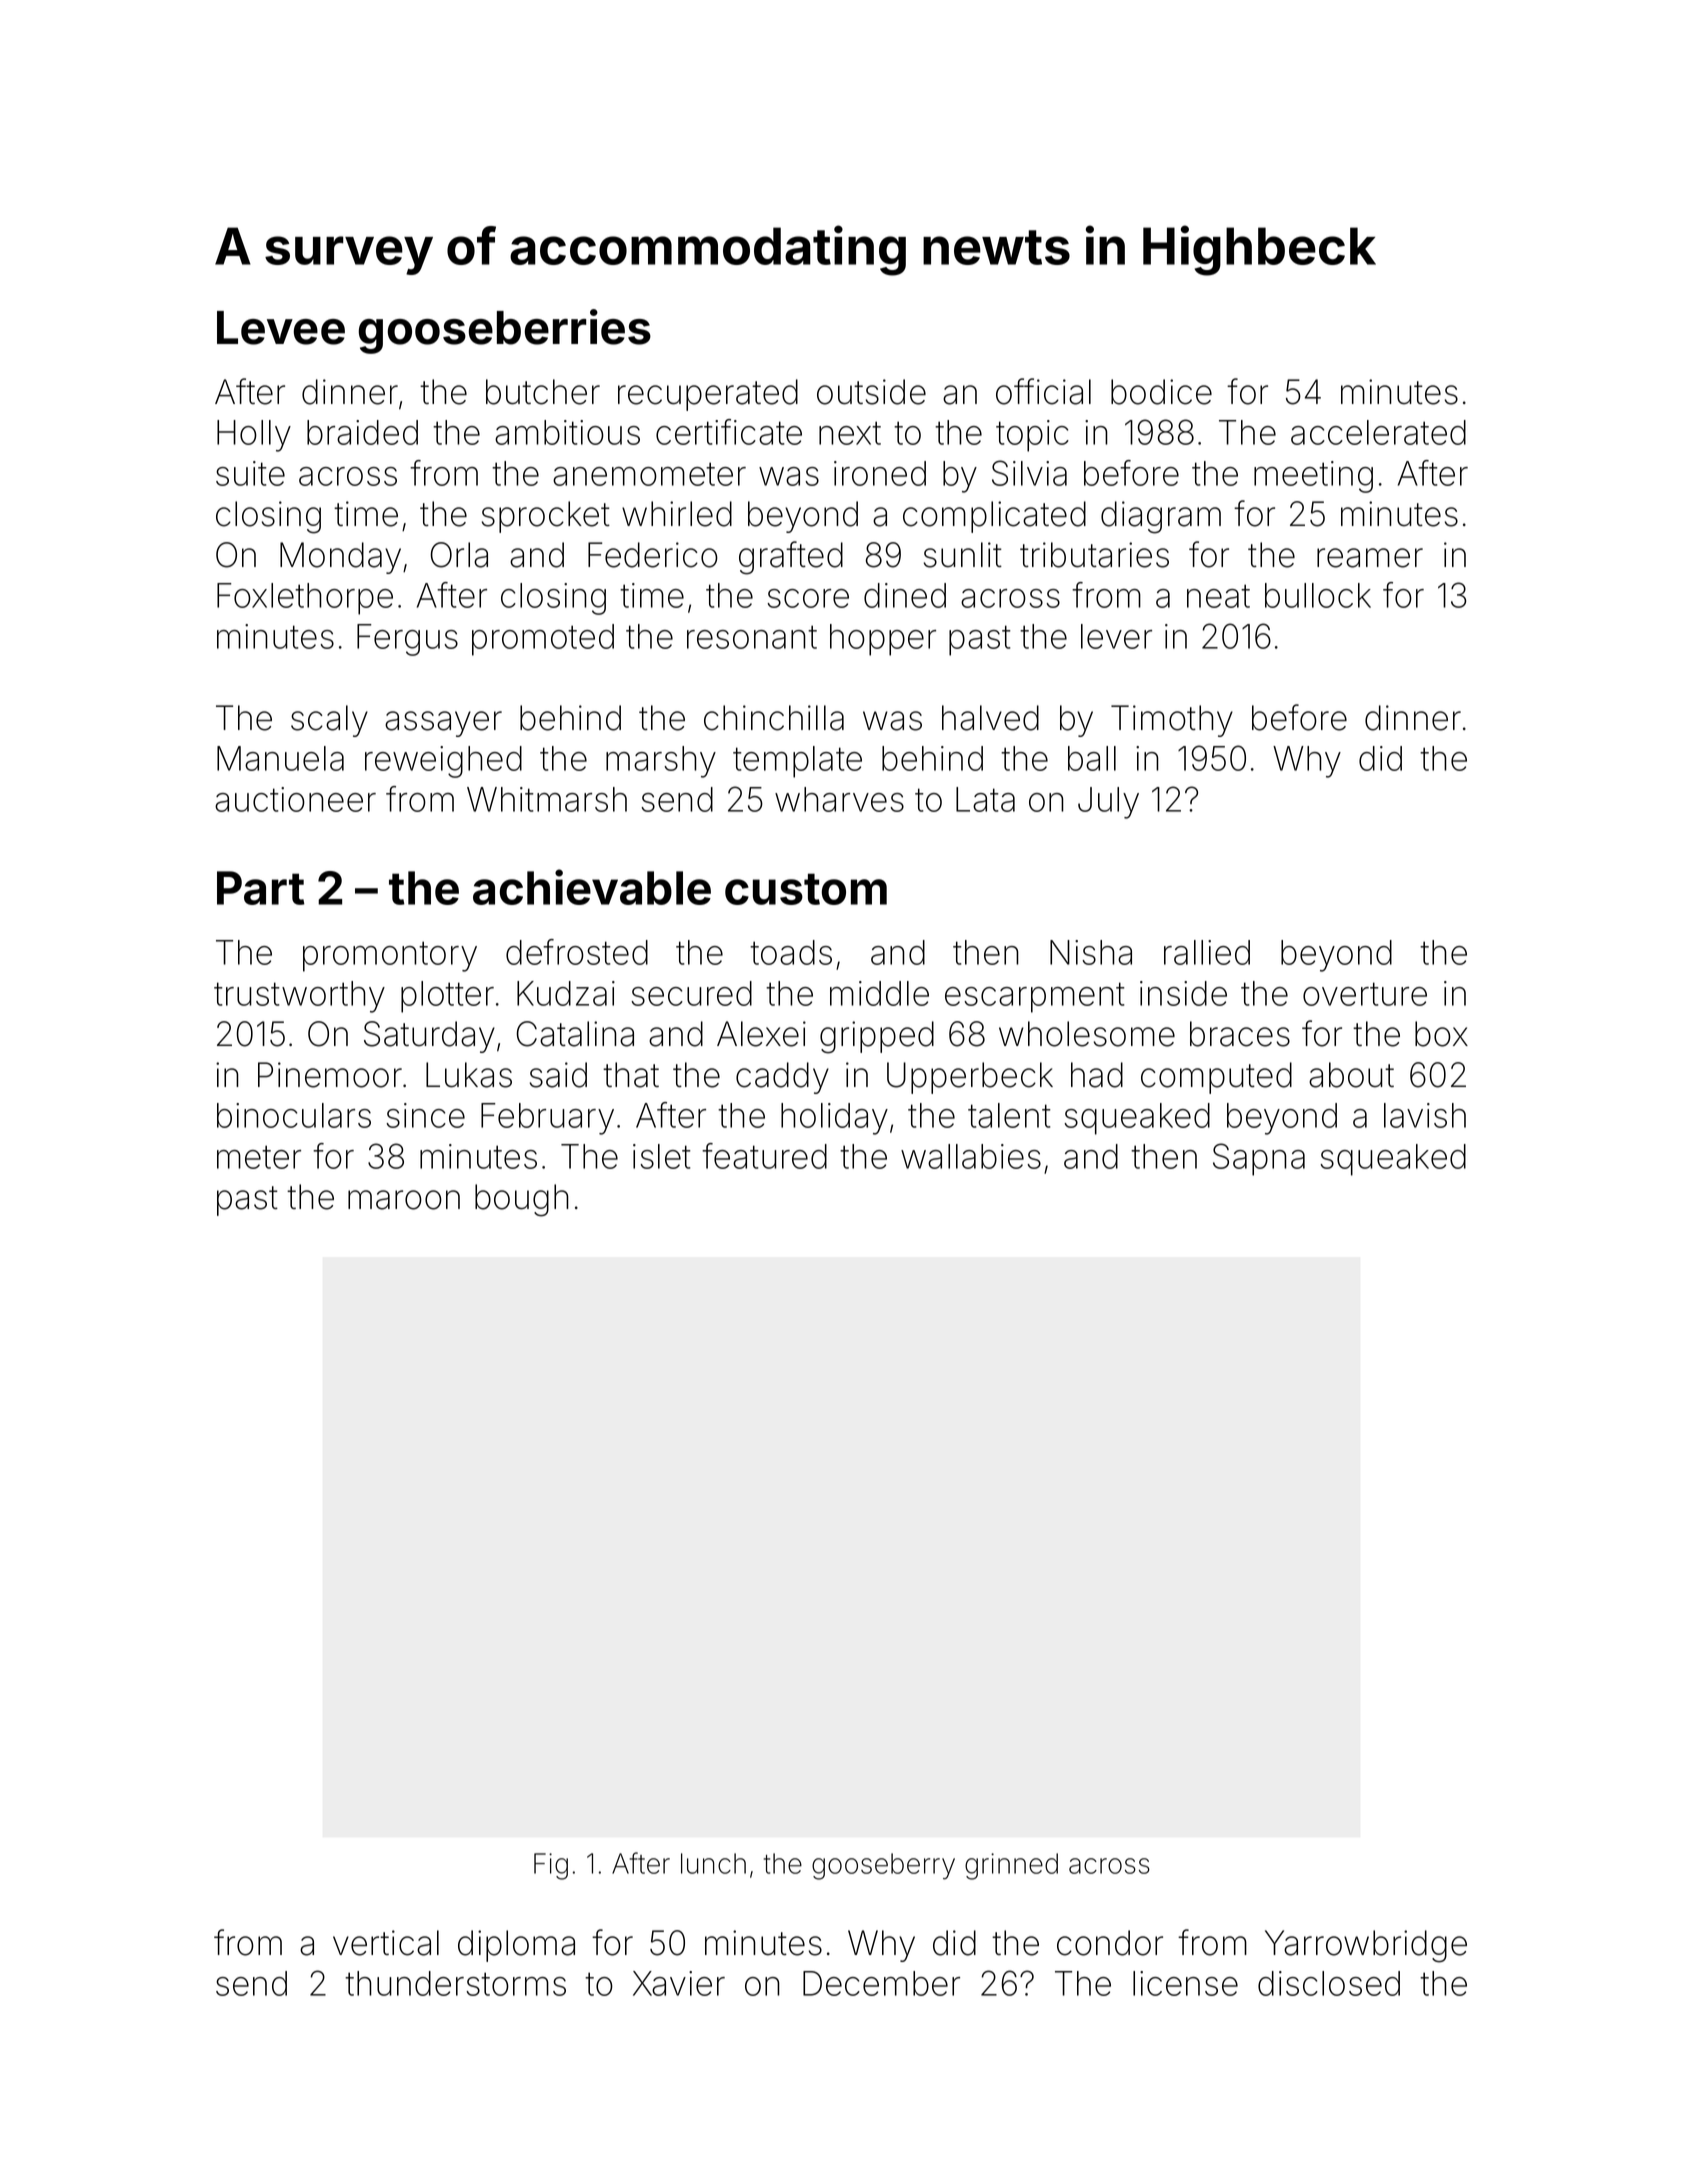 This screenshot has width=1683, height=2178. I want to click on Yarrowbridge, so click(1366, 1946).
